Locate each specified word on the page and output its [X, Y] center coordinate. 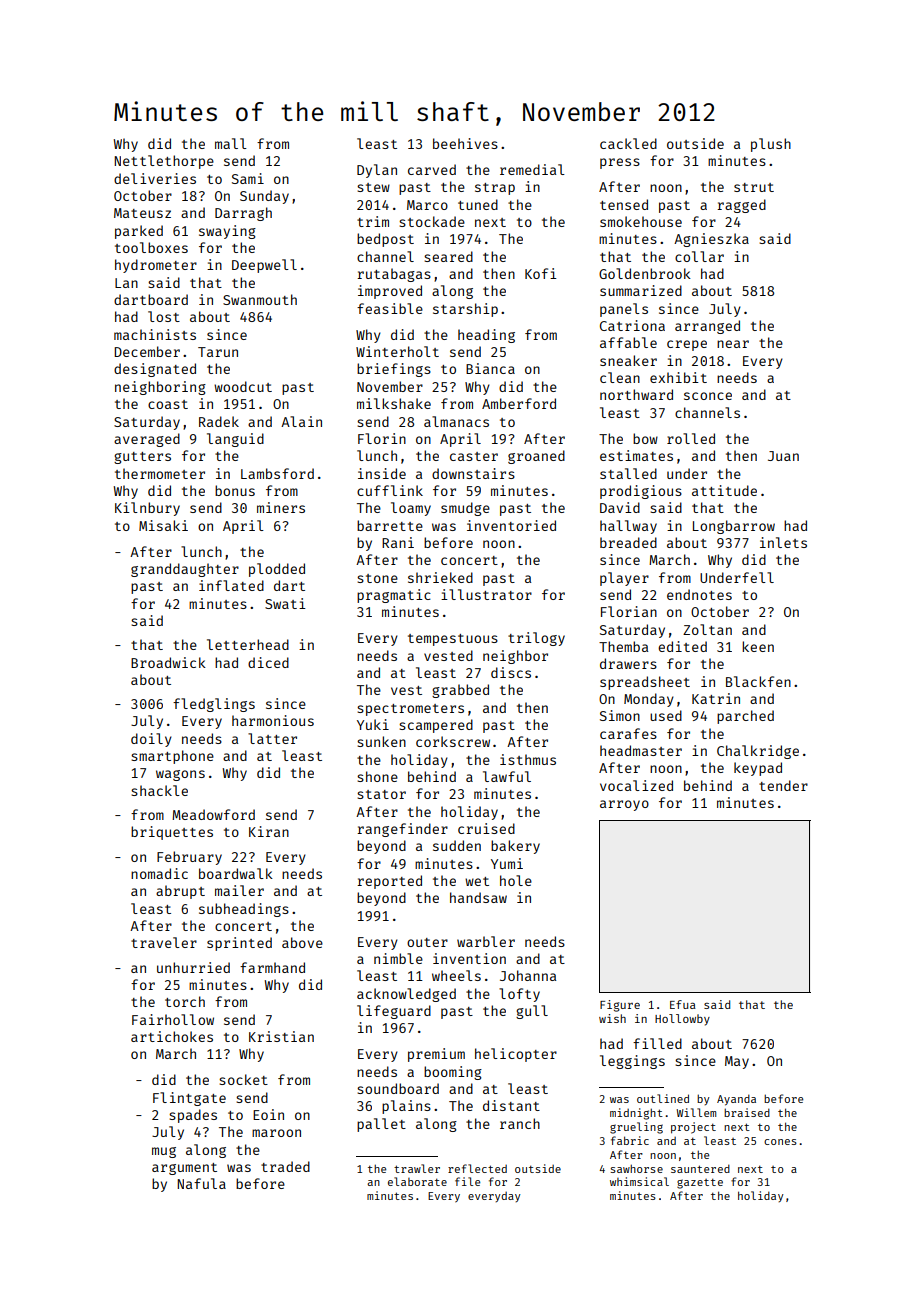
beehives [465, 143]
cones [780, 1142]
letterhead [248, 644]
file [467, 1181]
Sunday [264, 197]
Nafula [201, 1183]
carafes [628, 733]
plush [771, 145]
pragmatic [394, 596]
